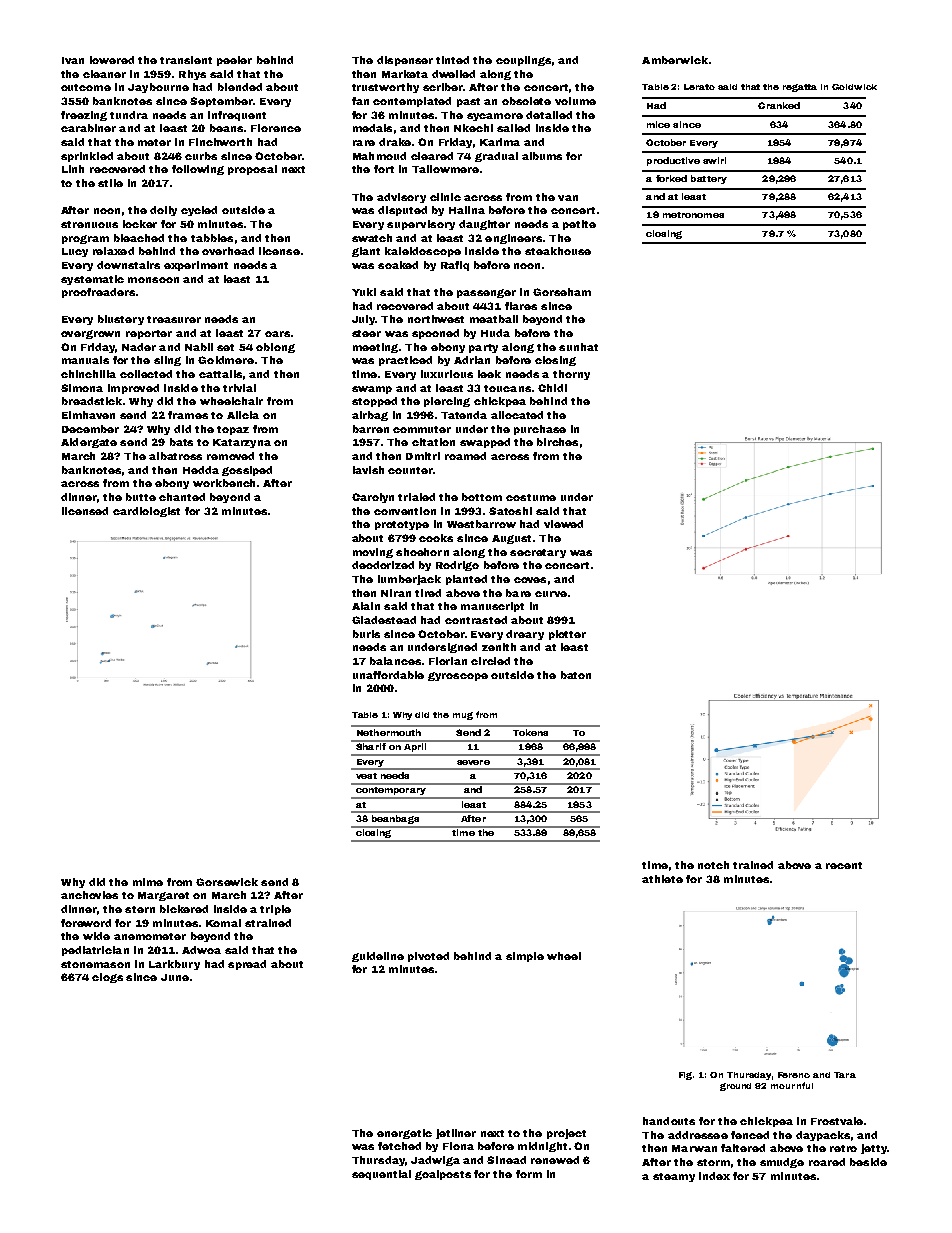 This image has height=1233, width=952. I want to click on Gorseham, so click(562, 292).
